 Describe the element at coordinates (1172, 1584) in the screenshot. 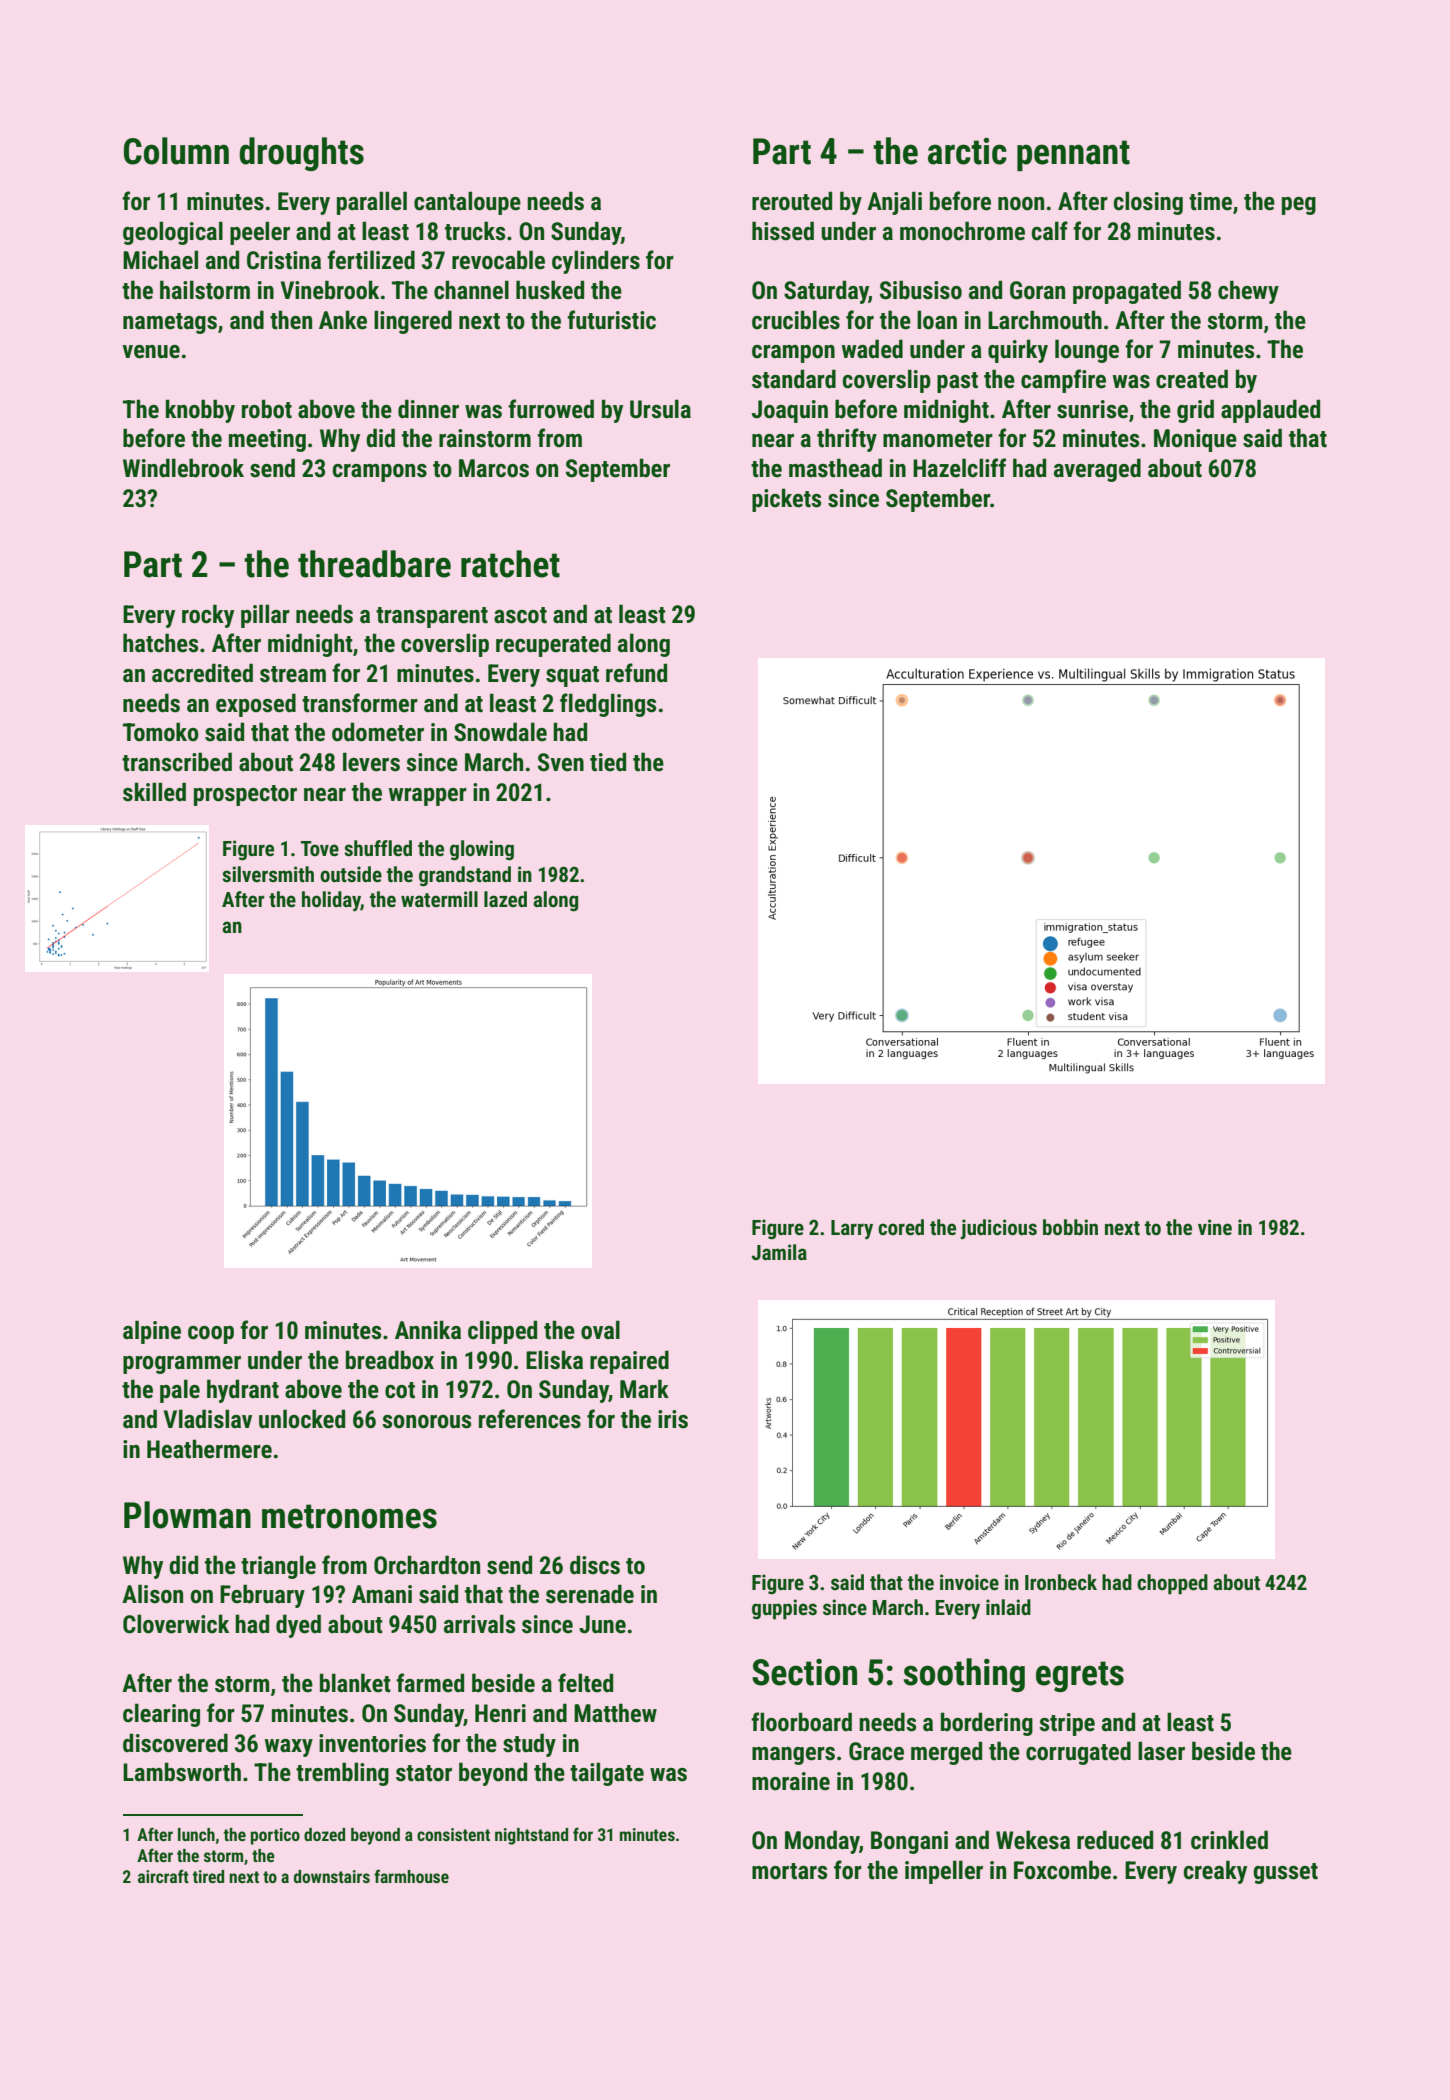

I see `chopped` at that location.
